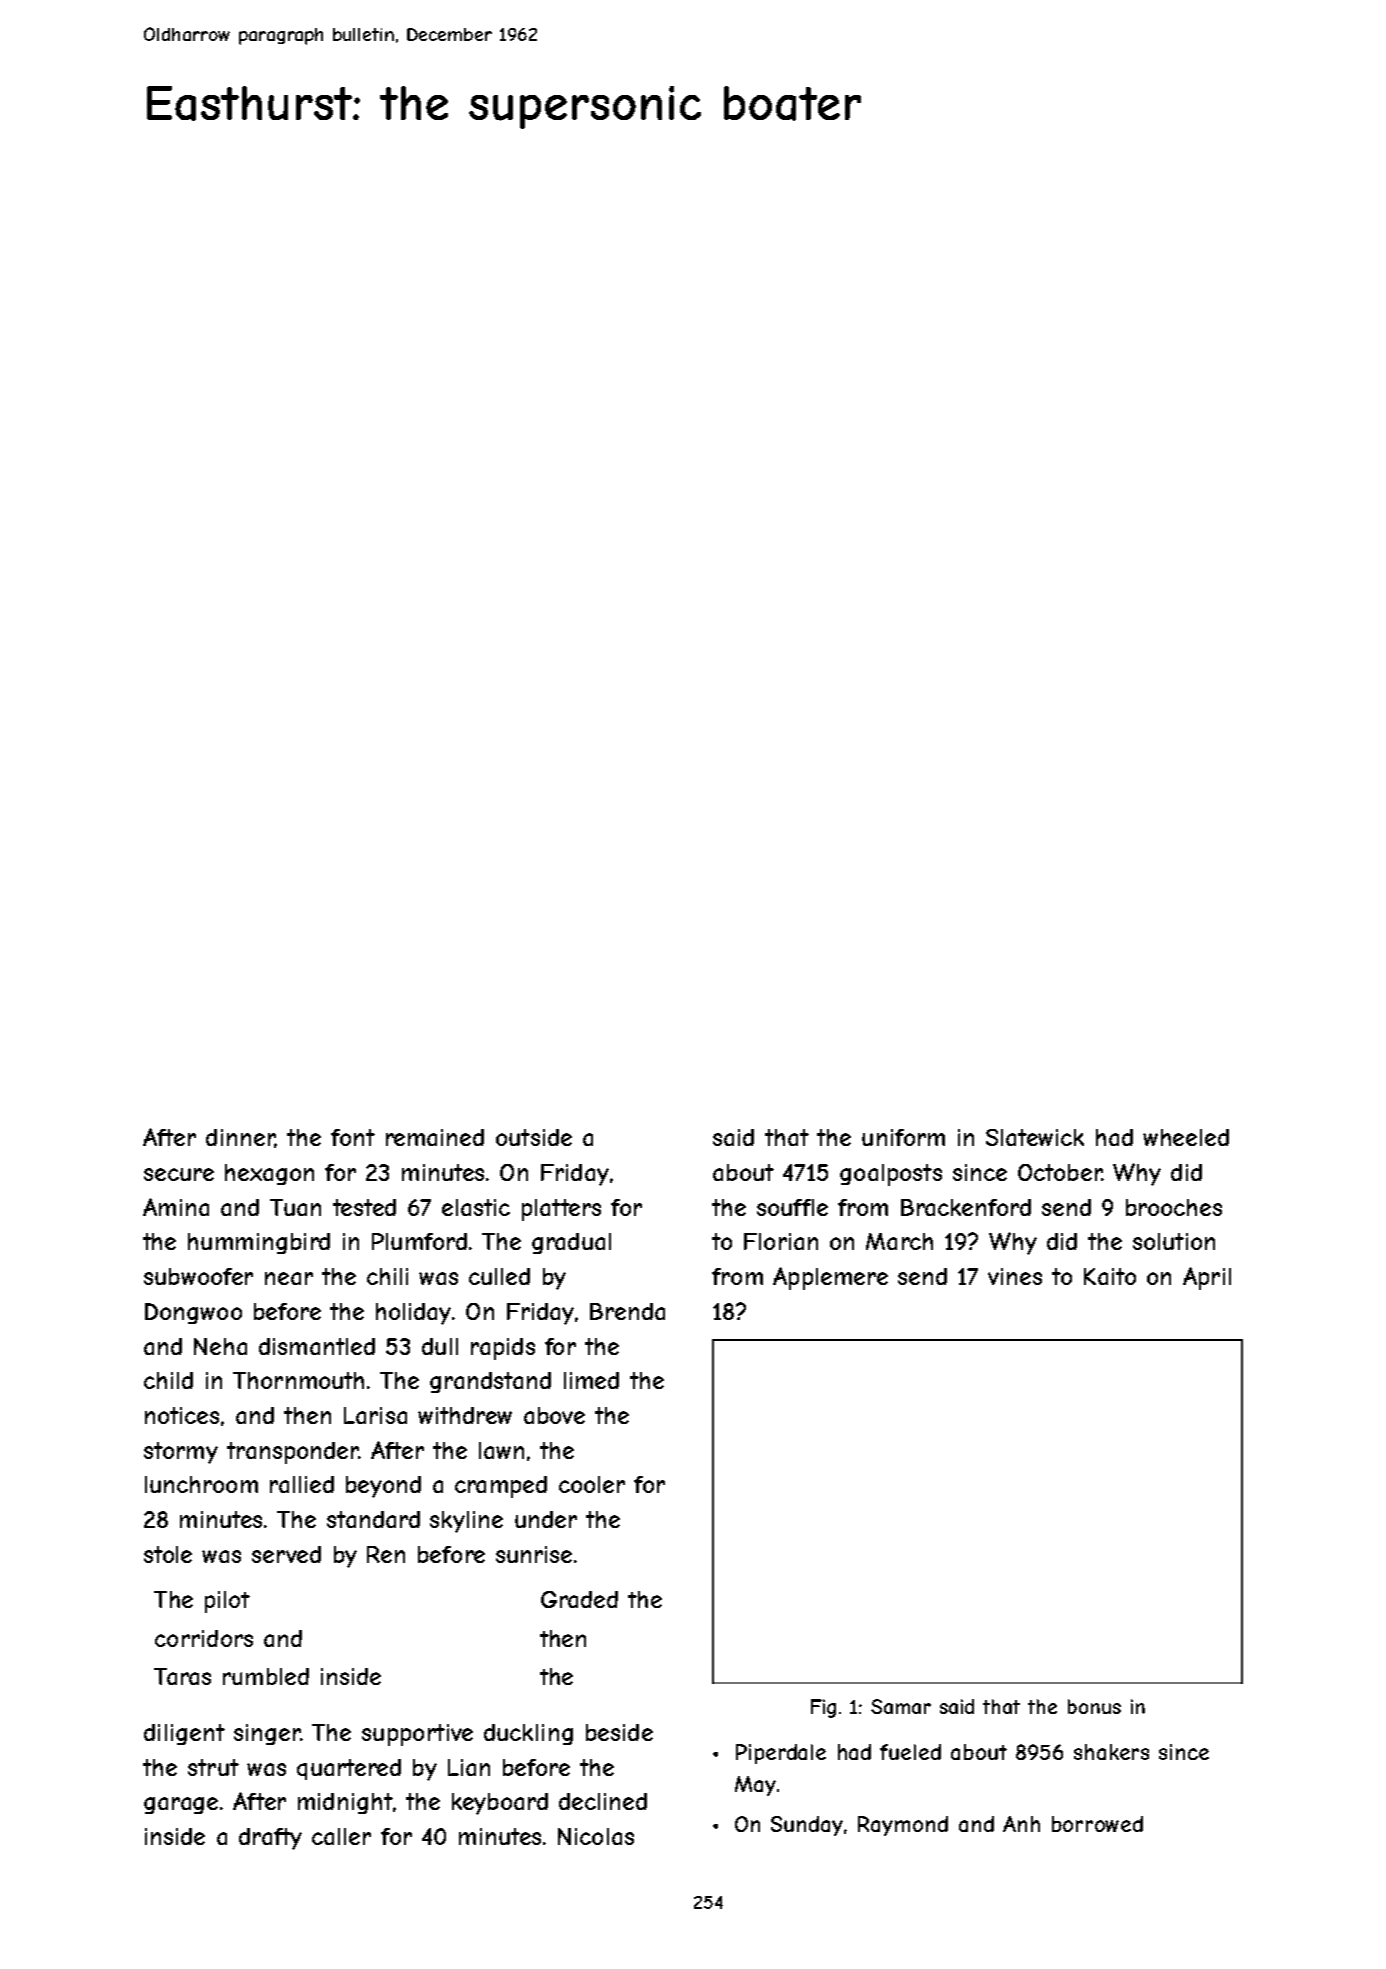 The image size is (1386, 1969). I want to click on uniform, so click(903, 1137).
